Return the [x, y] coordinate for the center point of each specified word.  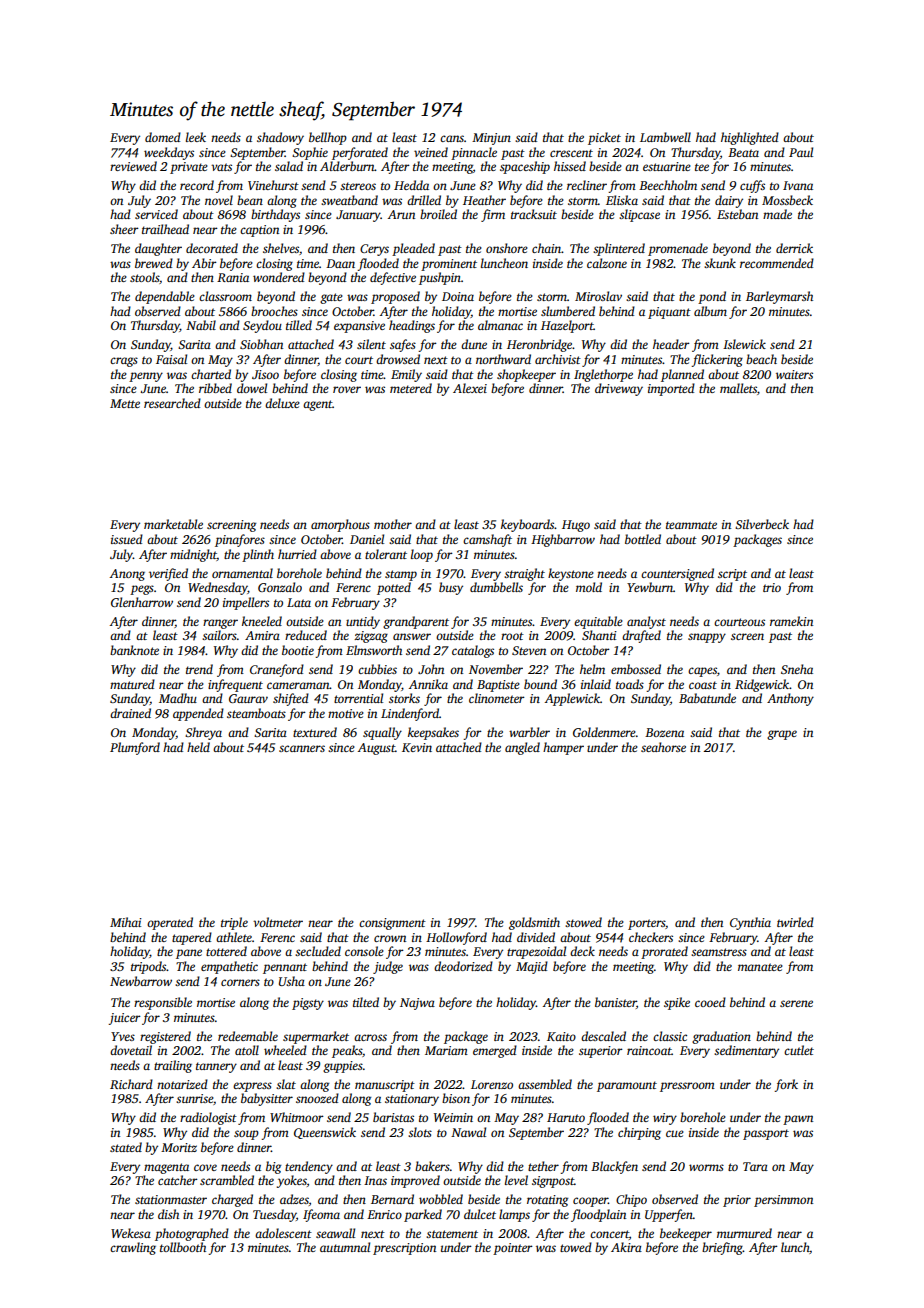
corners [240, 982]
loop [422, 555]
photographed [192, 1234]
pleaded [413, 249]
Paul [801, 152]
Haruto [566, 1117]
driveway [619, 389]
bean [250, 200]
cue [675, 1133]
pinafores [240, 540]
